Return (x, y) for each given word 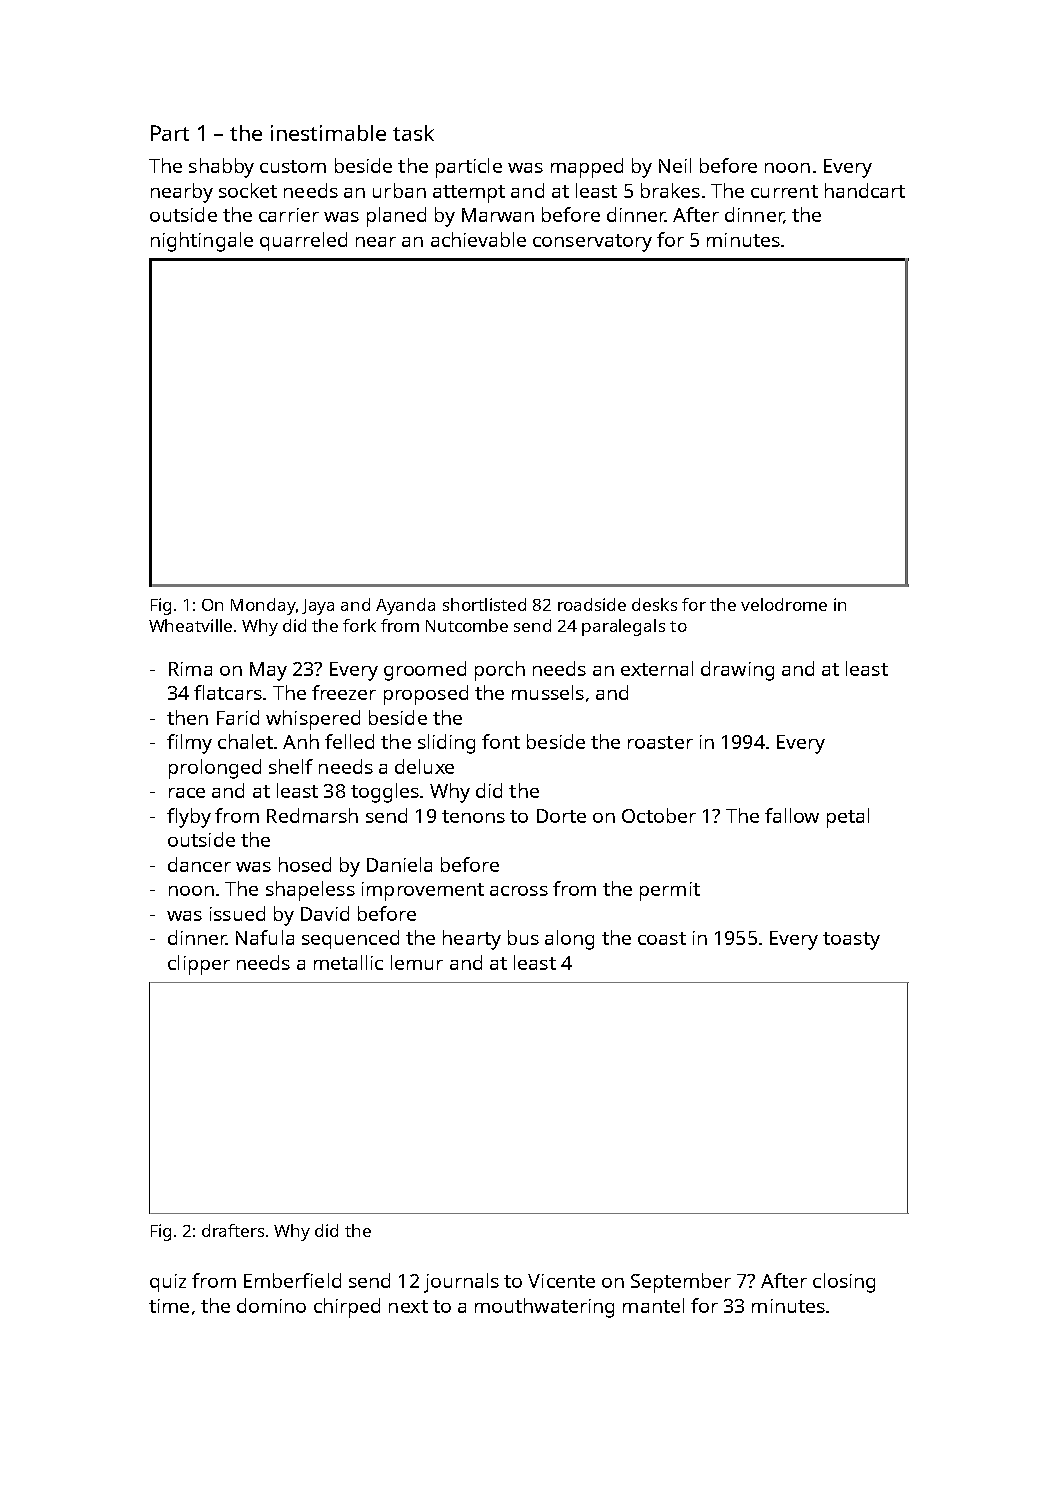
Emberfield (292, 1280)
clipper (199, 965)
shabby (221, 168)
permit (670, 891)
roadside (592, 604)
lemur (417, 962)
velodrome (784, 604)
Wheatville (190, 625)
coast (662, 938)
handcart (865, 190)
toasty (851, 941)
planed (396, 217)
